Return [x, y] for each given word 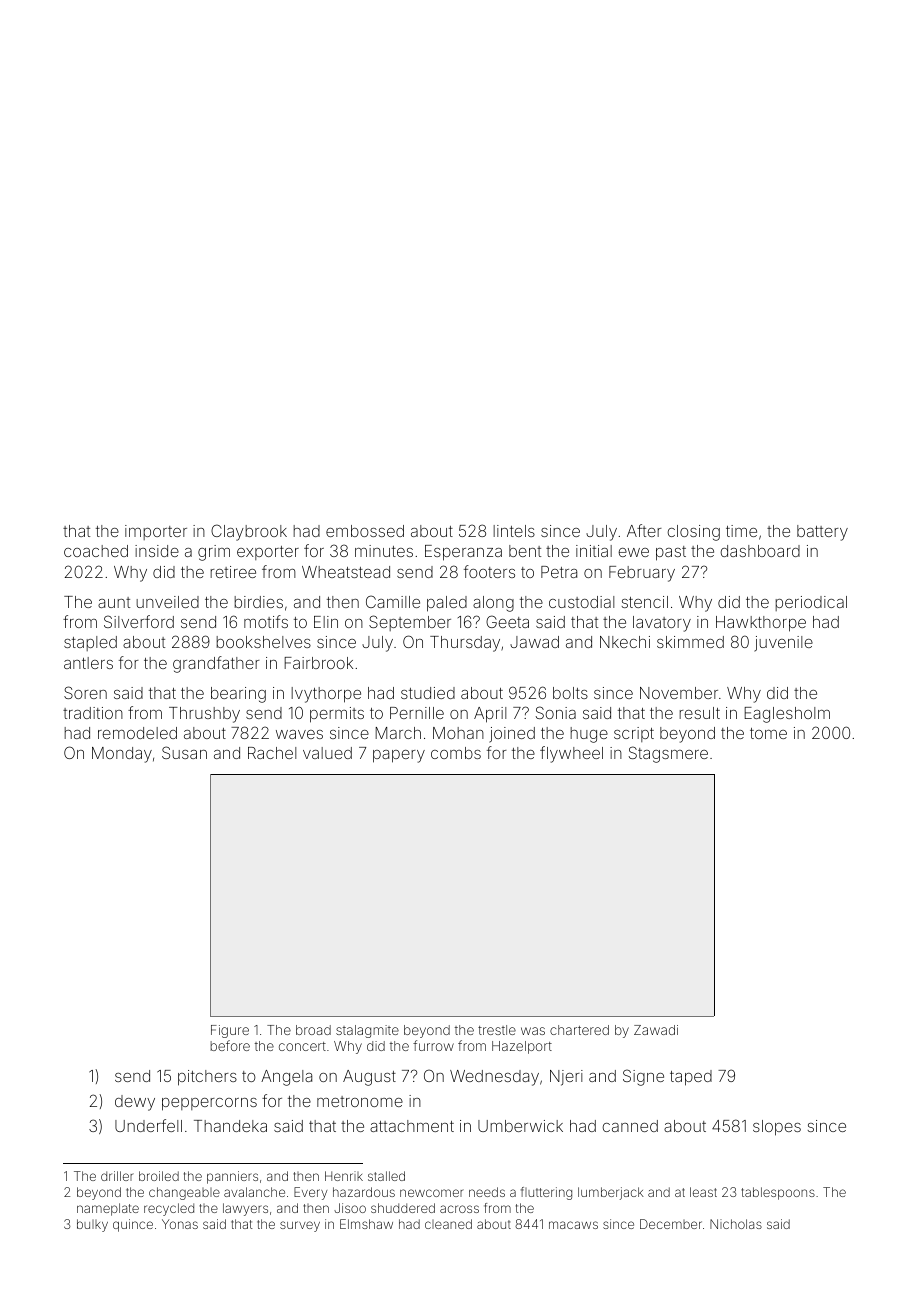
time [741, 531]
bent [525, 551]
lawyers [245, 1209]
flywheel [571, 754]
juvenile [783, 644]
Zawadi [656, 1030]
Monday [122, 755]
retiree [233, 572]
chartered [579, 1030]
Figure [230, 1031]
